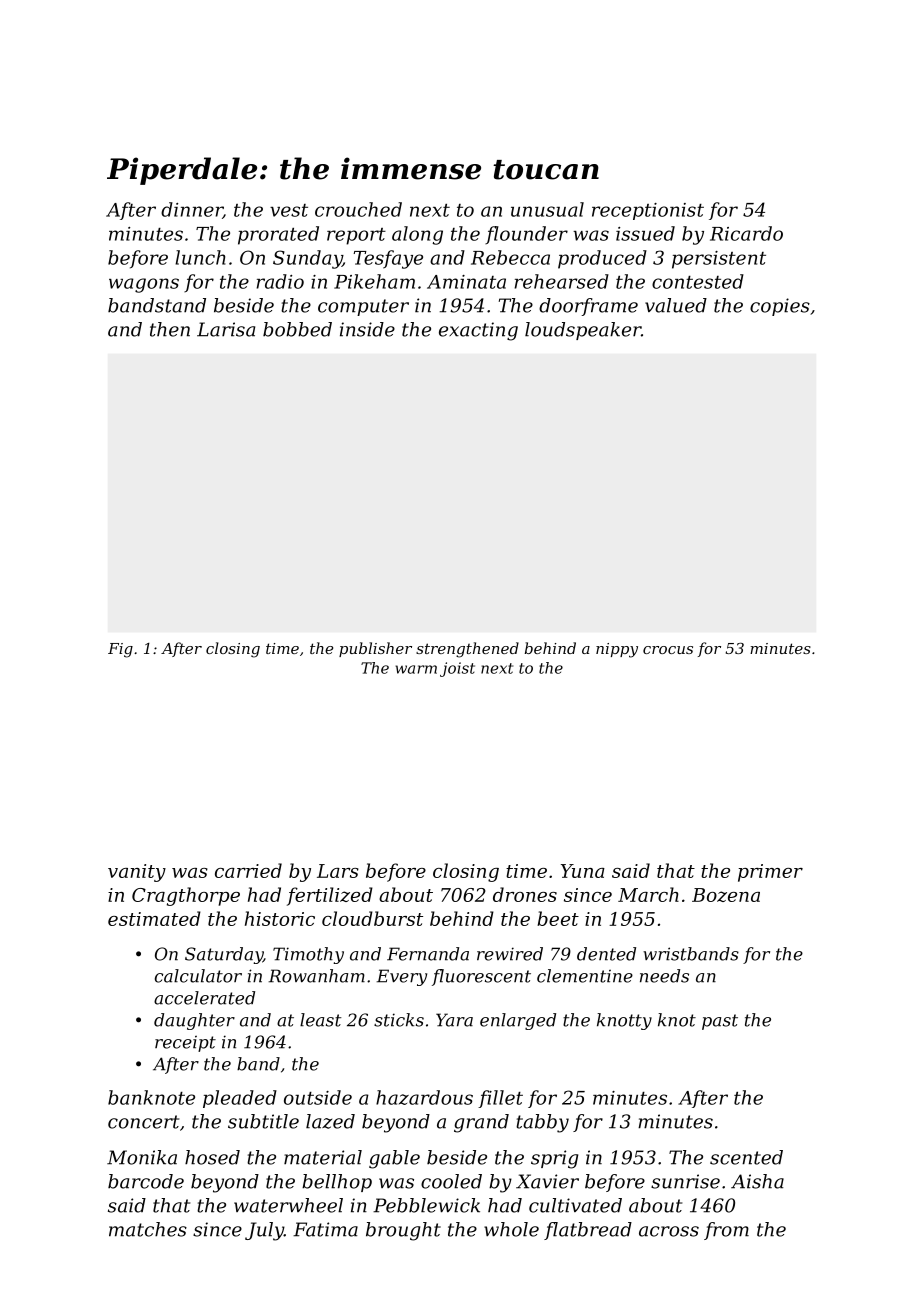 This screenshot has width=924, height=1311. I want to click on July, so click(264, 1231).
